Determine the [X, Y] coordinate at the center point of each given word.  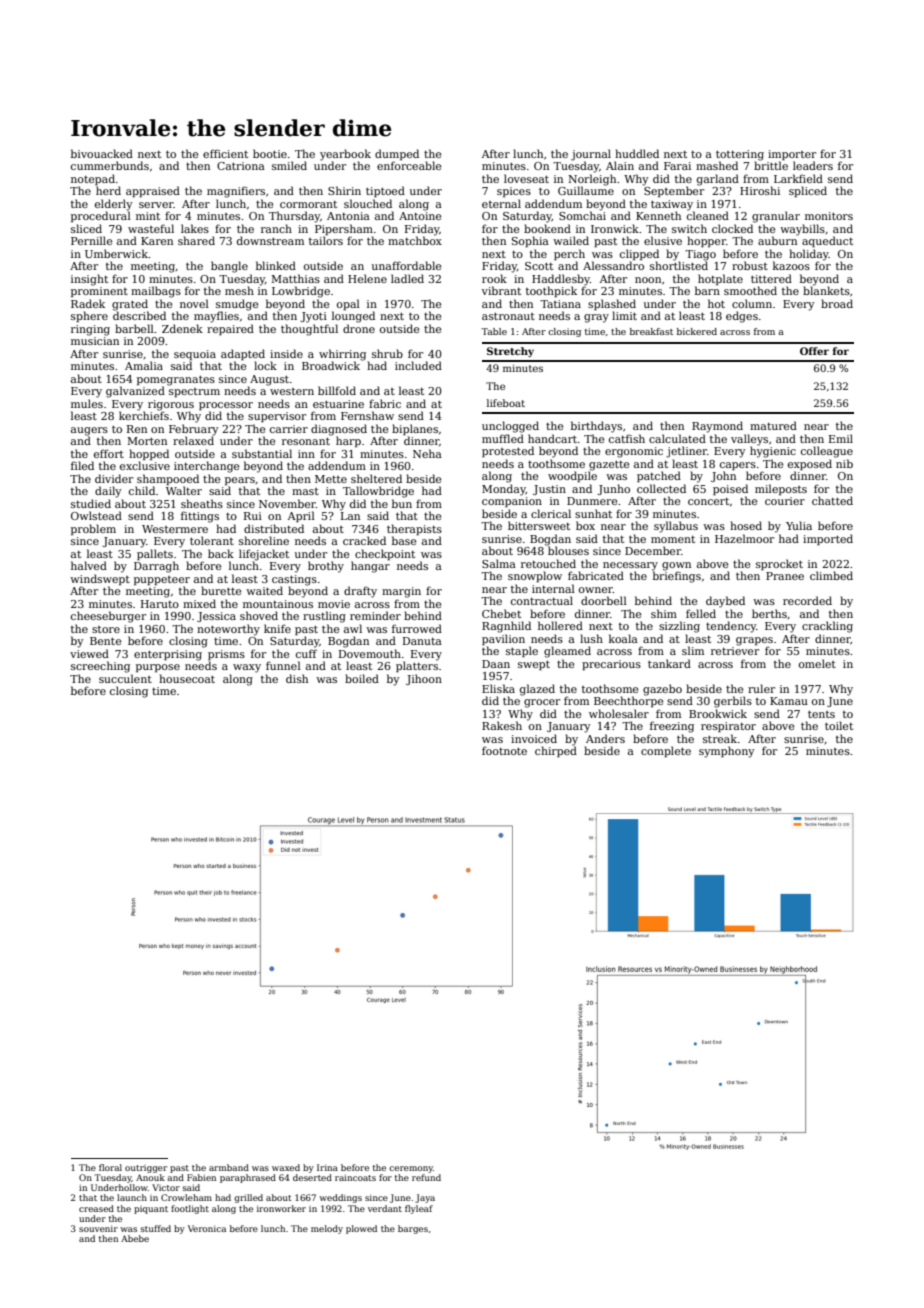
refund [426, 1177]
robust [750, 265]
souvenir [98, 1228]
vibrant [501, 290]
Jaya [425, 1198]
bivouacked [102, 153]
